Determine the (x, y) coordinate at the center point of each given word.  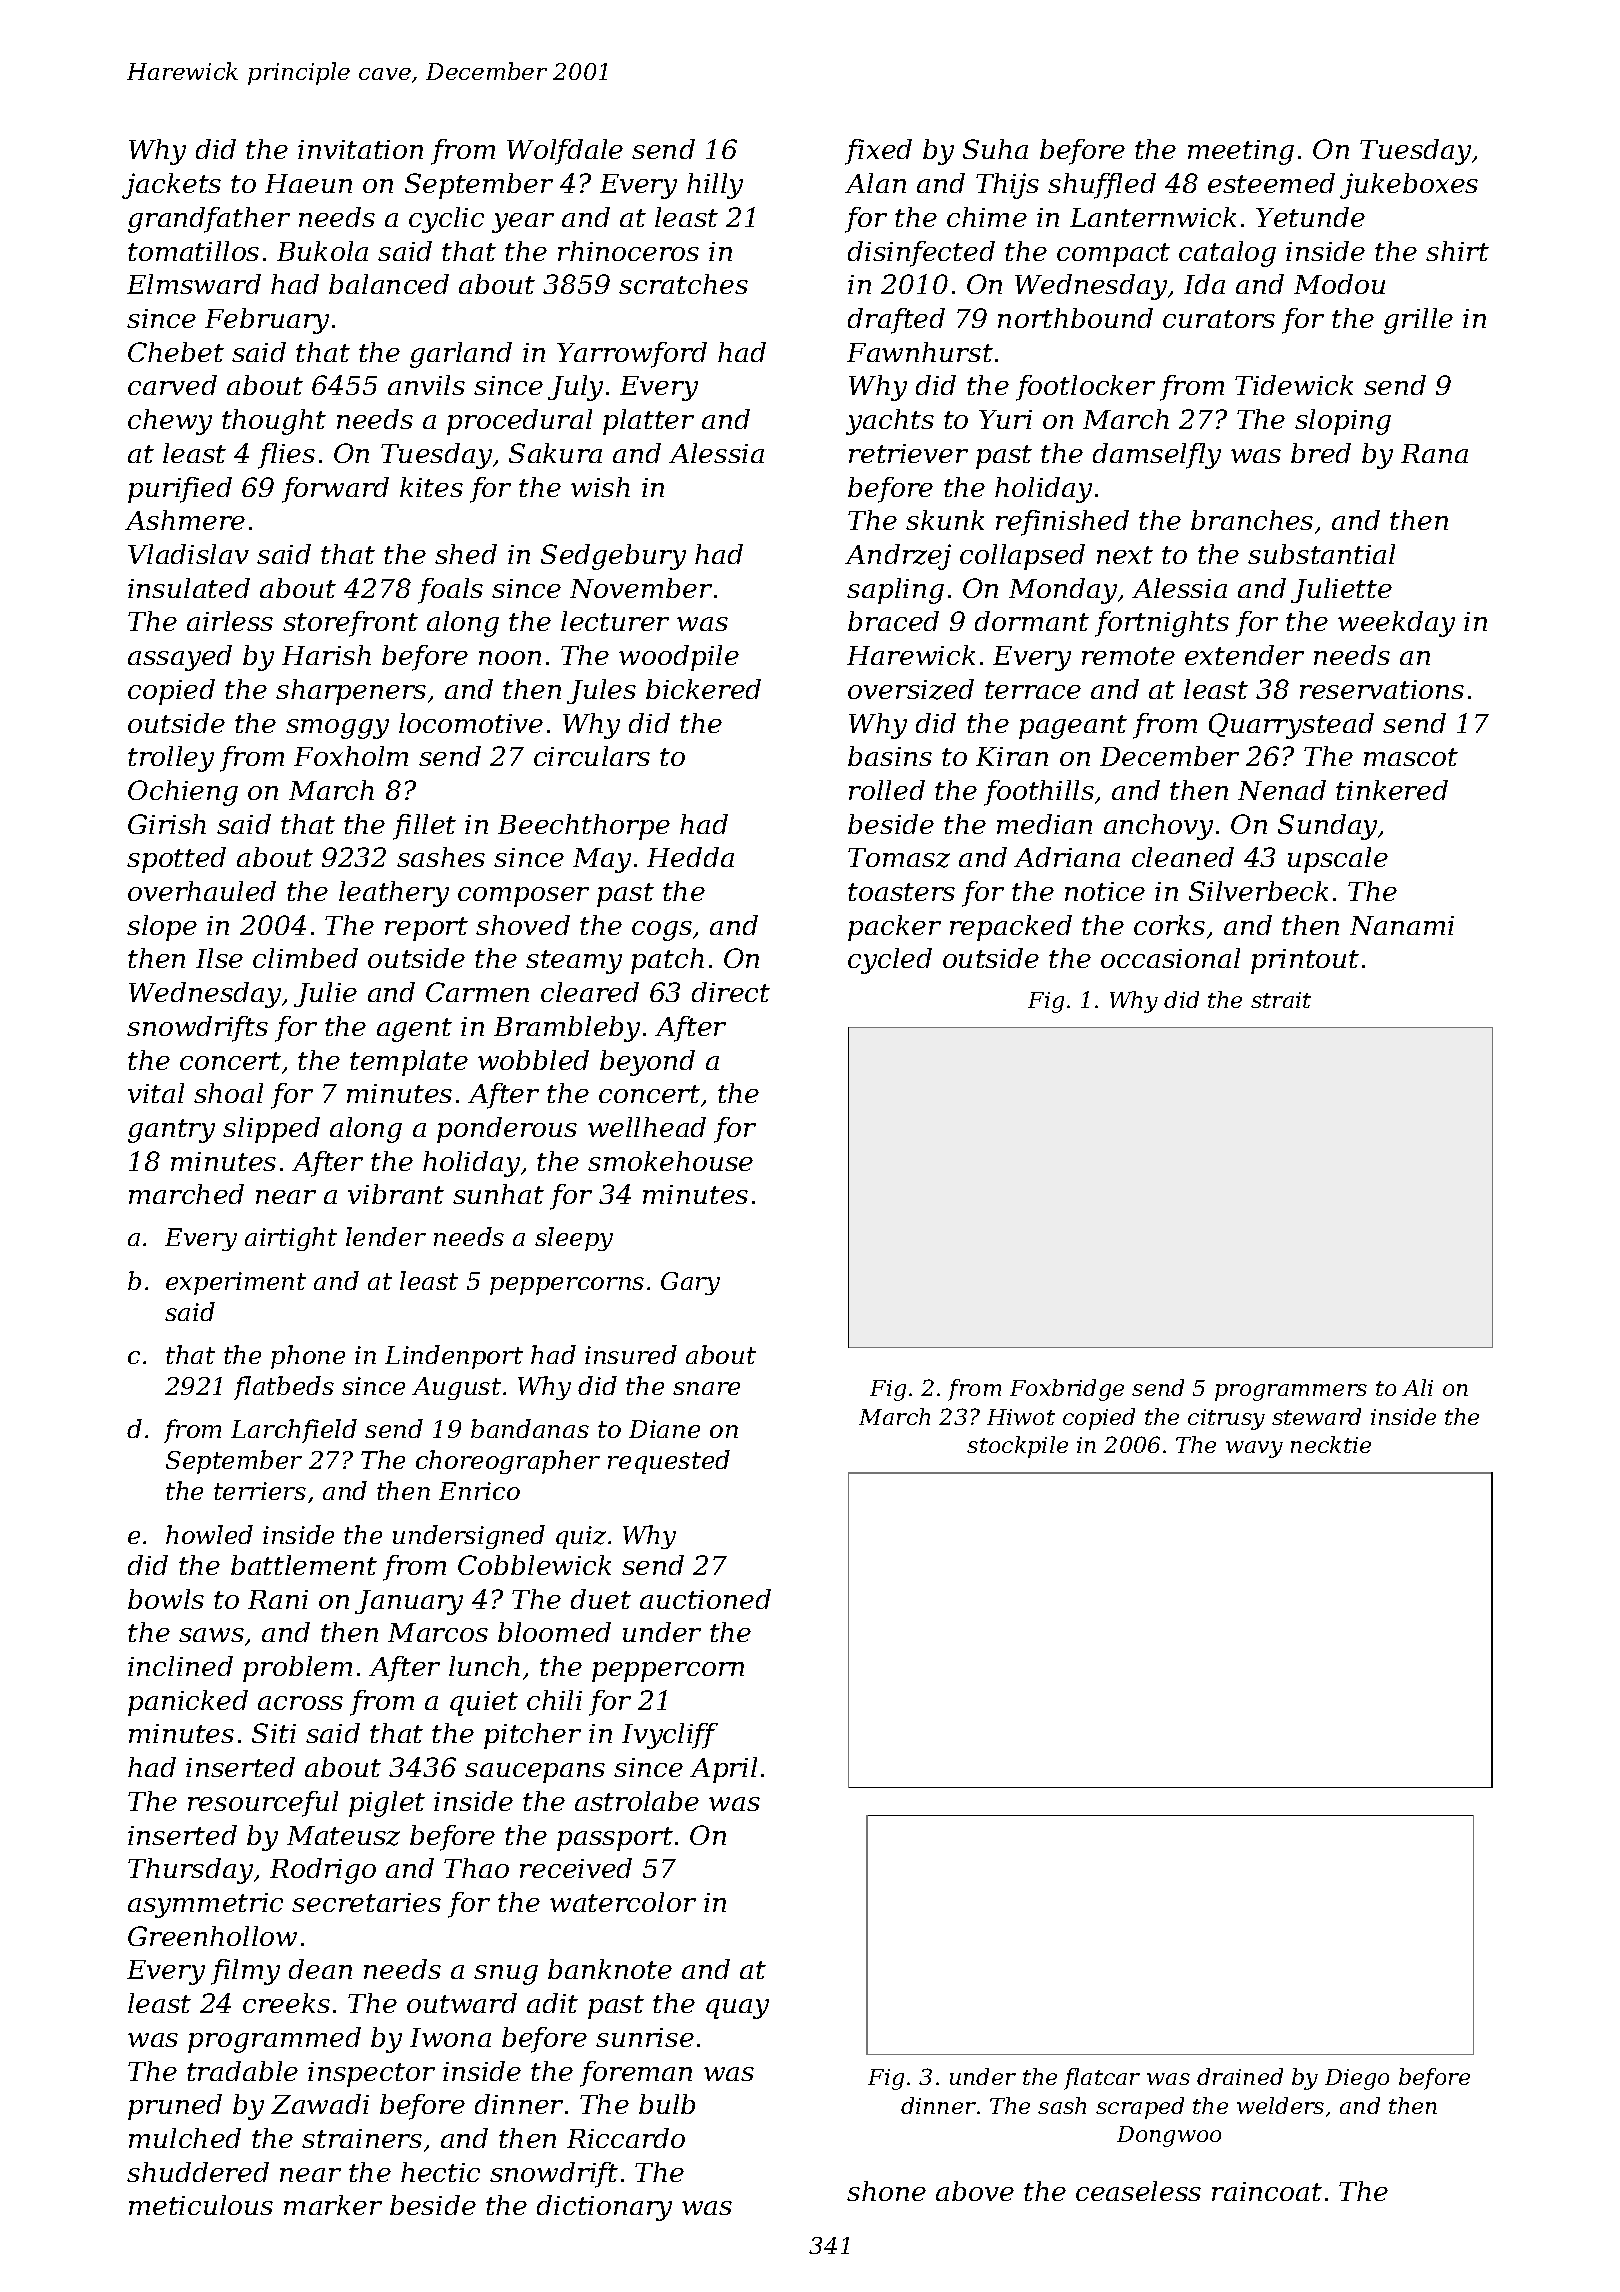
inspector (371, 2074)
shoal (228, 1093)
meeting (1241, 152)
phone (308, 1357)
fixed (878, 152)
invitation (360, 149)
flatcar (1102, 2079)
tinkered (1392, 790)
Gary (690, 1283)
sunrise (645, 2037)
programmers (1291, 1392)
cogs (662, 931)
